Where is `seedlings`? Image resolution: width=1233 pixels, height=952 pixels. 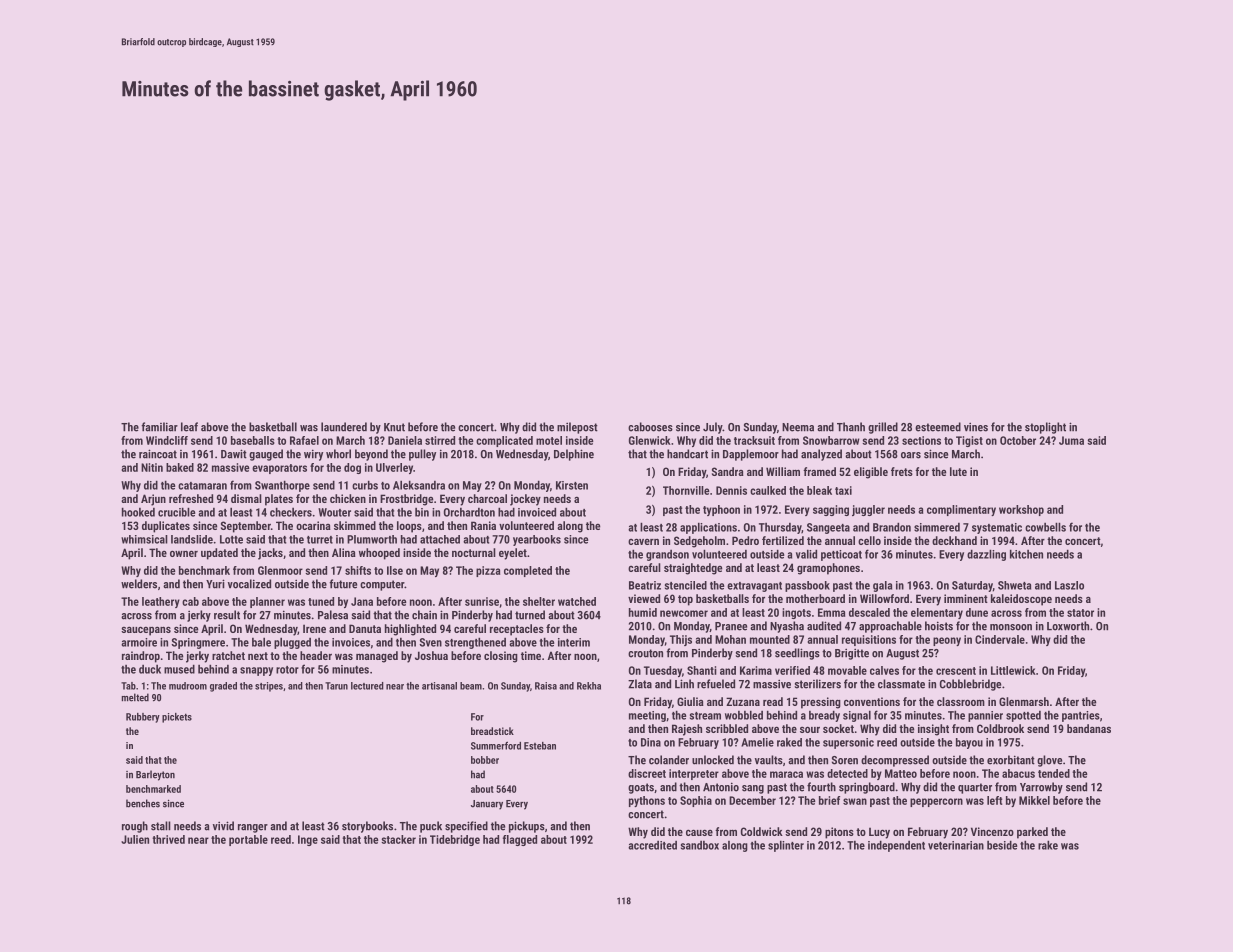 seedlings is located at coordinates (797, 654).
